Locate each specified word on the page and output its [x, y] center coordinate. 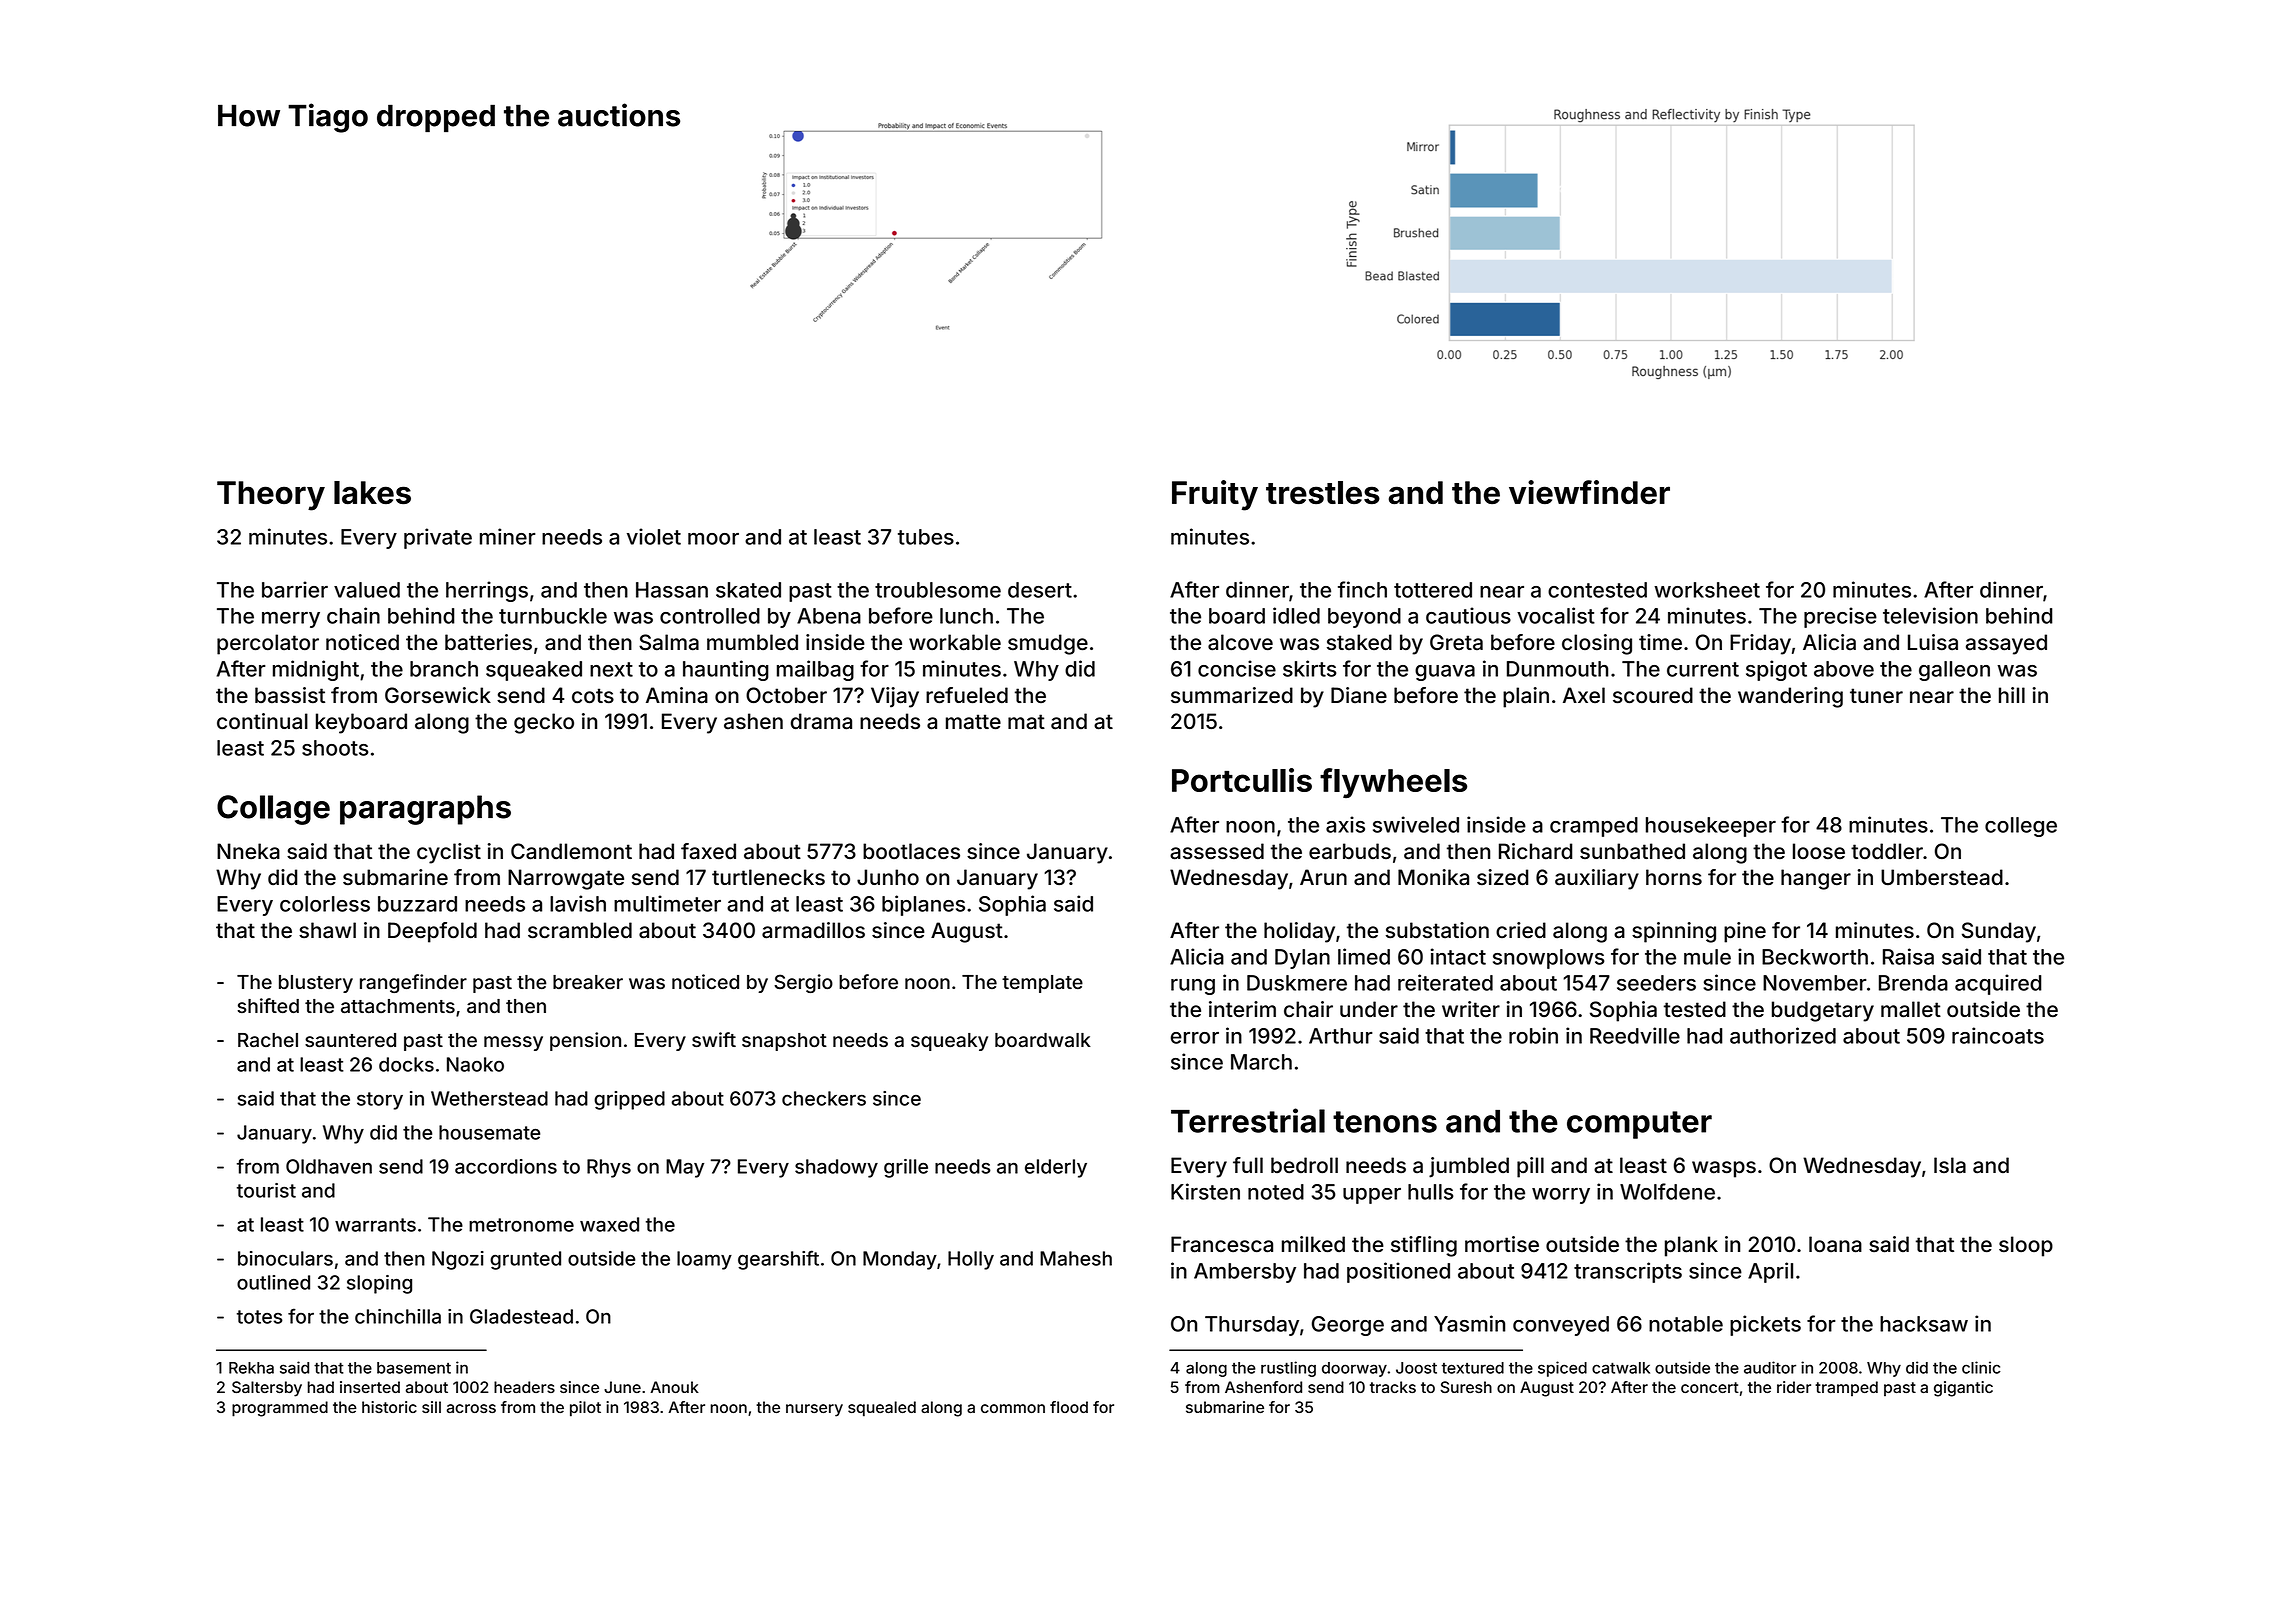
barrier [295, 589]
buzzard [417, 904]
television [1930, 615]
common [1013, 1408]
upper [1372, 1196]
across [471, 1408]
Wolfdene [1667, 1191]
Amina [677, 695]
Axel [1584, 695]
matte [973, 722]
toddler [1887, 851]
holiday [1299, 932]
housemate [489, 1132]
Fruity [1215, 495]
